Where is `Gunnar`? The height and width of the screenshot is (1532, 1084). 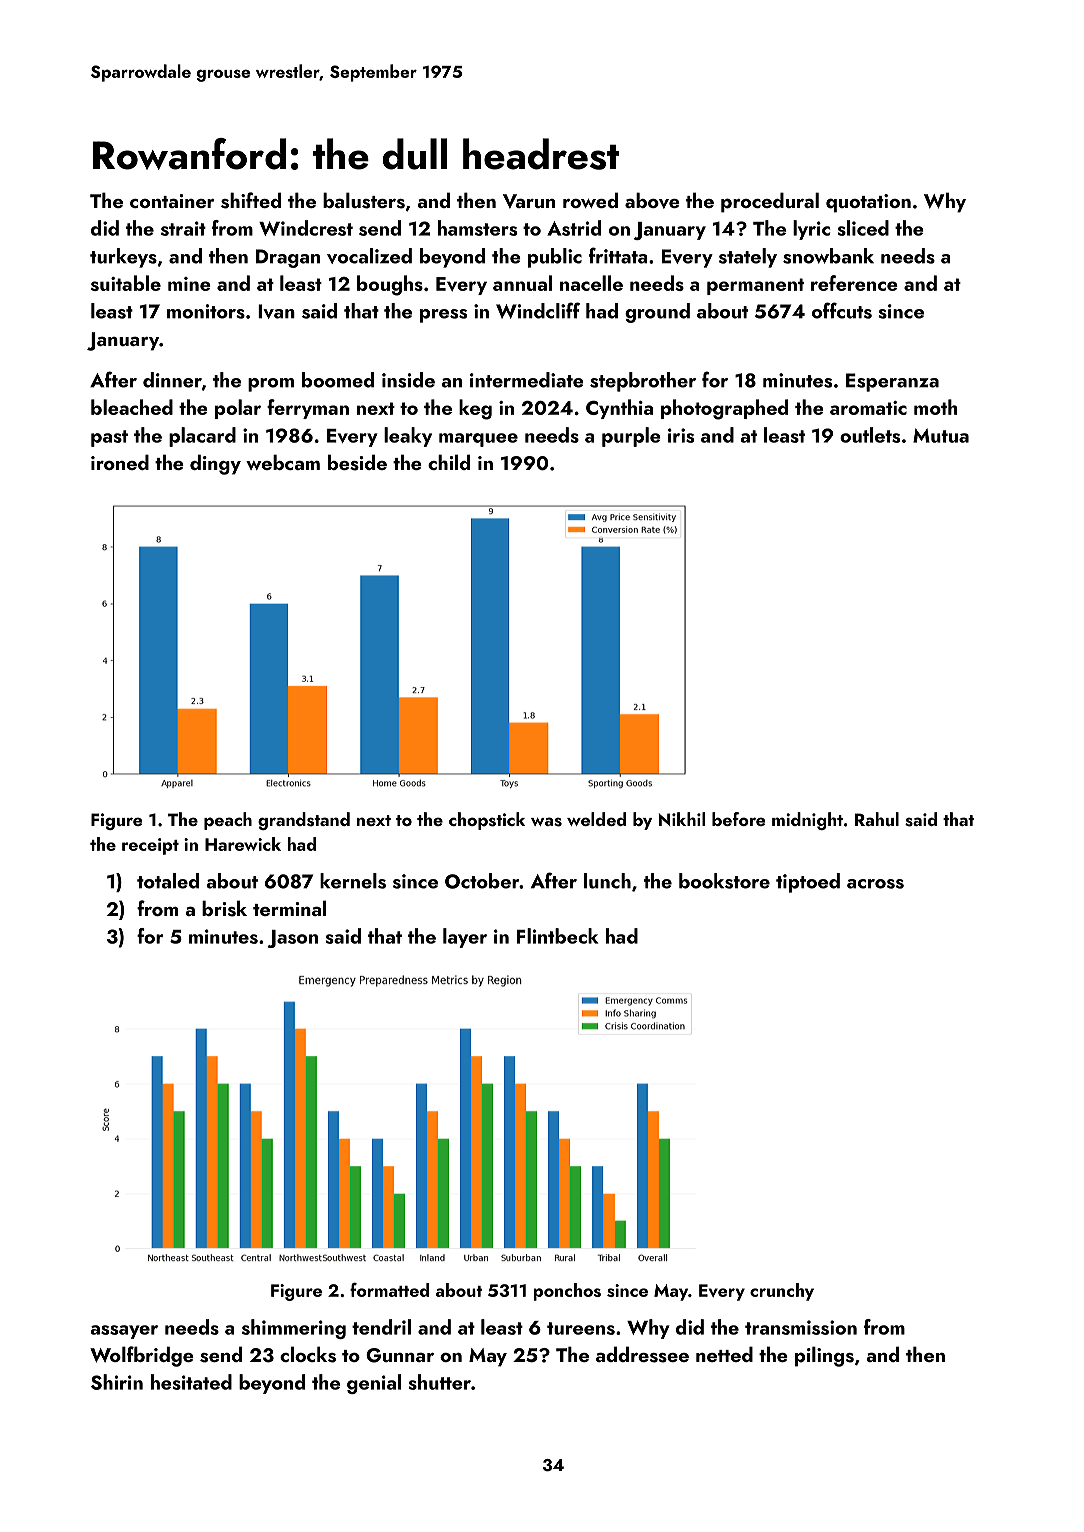 Gunnar is located at coordinates (400, 1355).
